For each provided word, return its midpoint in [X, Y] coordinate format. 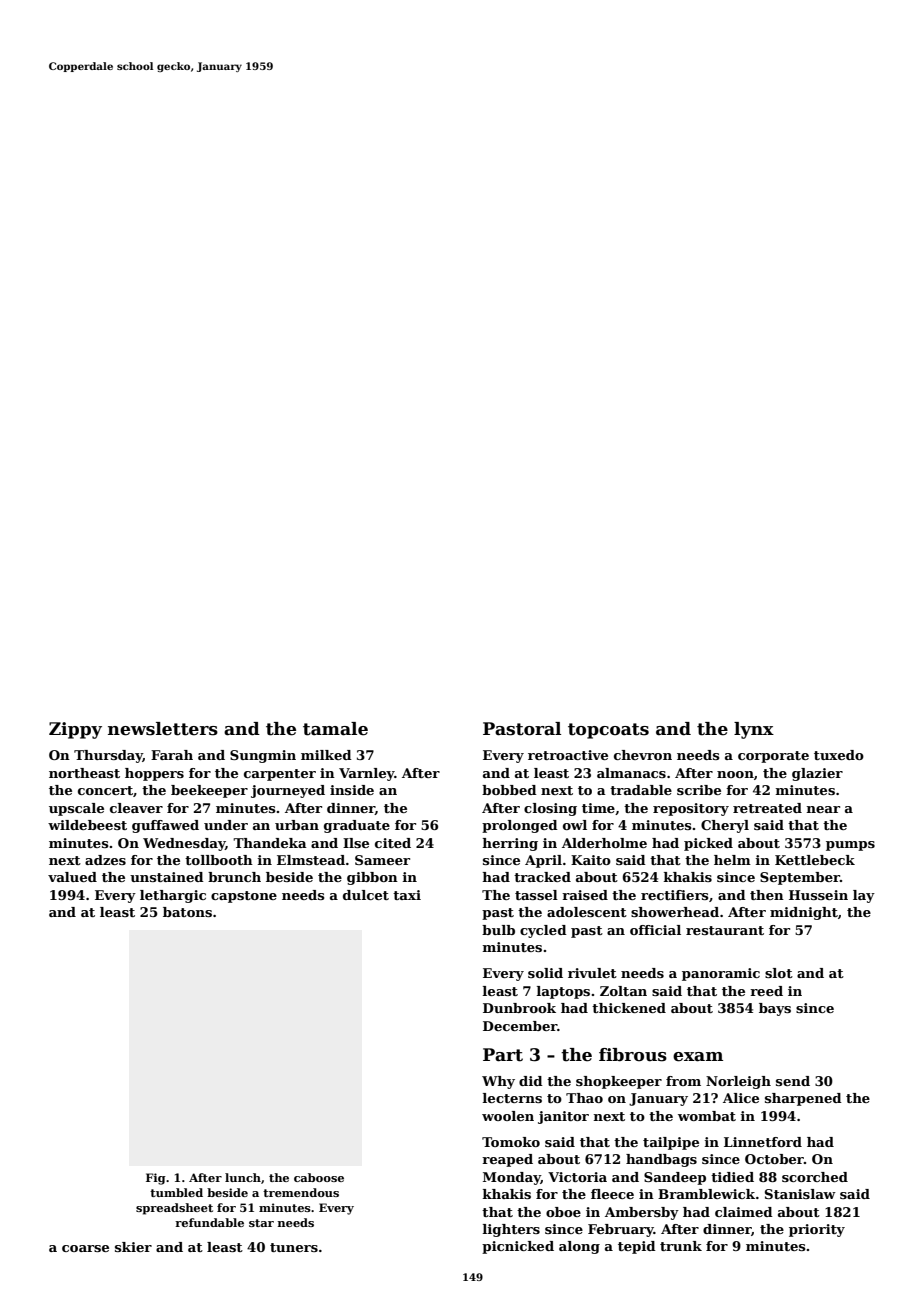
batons [187, 912]
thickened [629, 1008]
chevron [643, 755]
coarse [85, 1248]
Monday [512, 1178]
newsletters [163, 729]
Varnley [367, 774]
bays [775, 1009]
